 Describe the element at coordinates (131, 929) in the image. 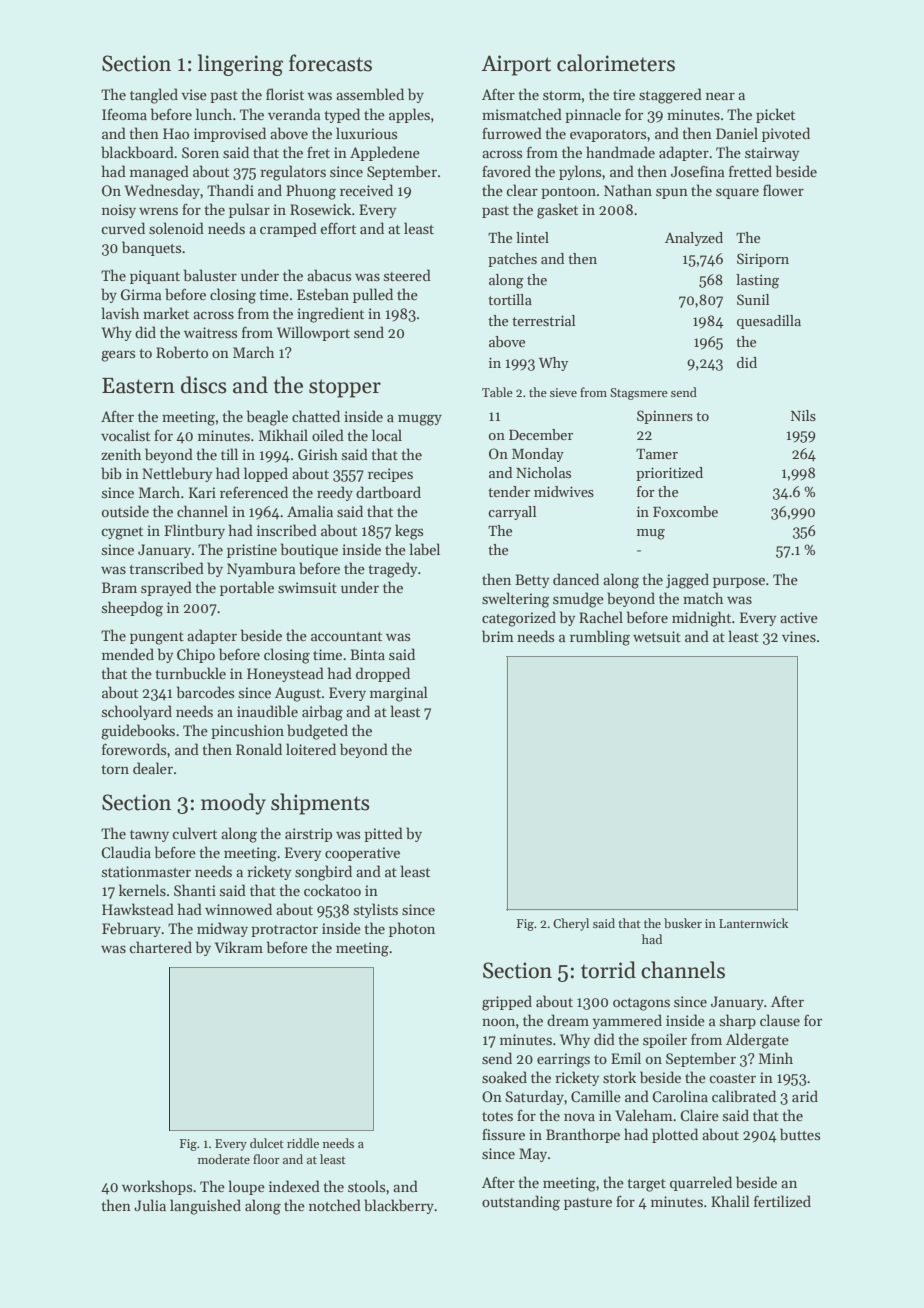

I see `February` at that location.
